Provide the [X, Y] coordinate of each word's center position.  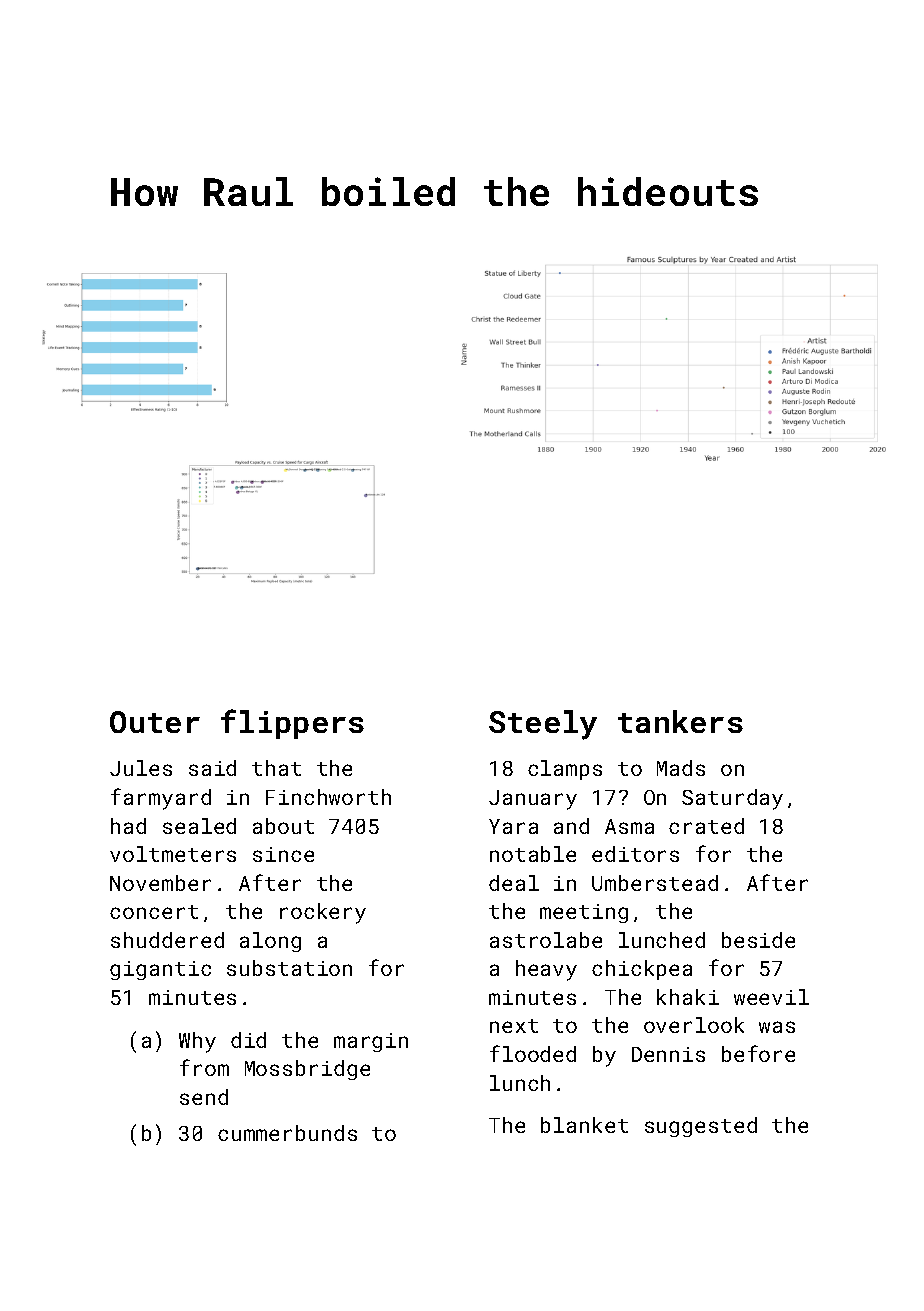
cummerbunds [287, 1133]
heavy [546, 970]
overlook [694, 1025]
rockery [323, 913]
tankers [680, 721]
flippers [292, 724]
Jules [141, 768]
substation [289, 968]
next [514, 1026]
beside [758, 940]
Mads [681, 768]
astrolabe [546, 940]
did [248, 1040]
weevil [771, 997]
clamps [565, 770]
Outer [155, 722]
